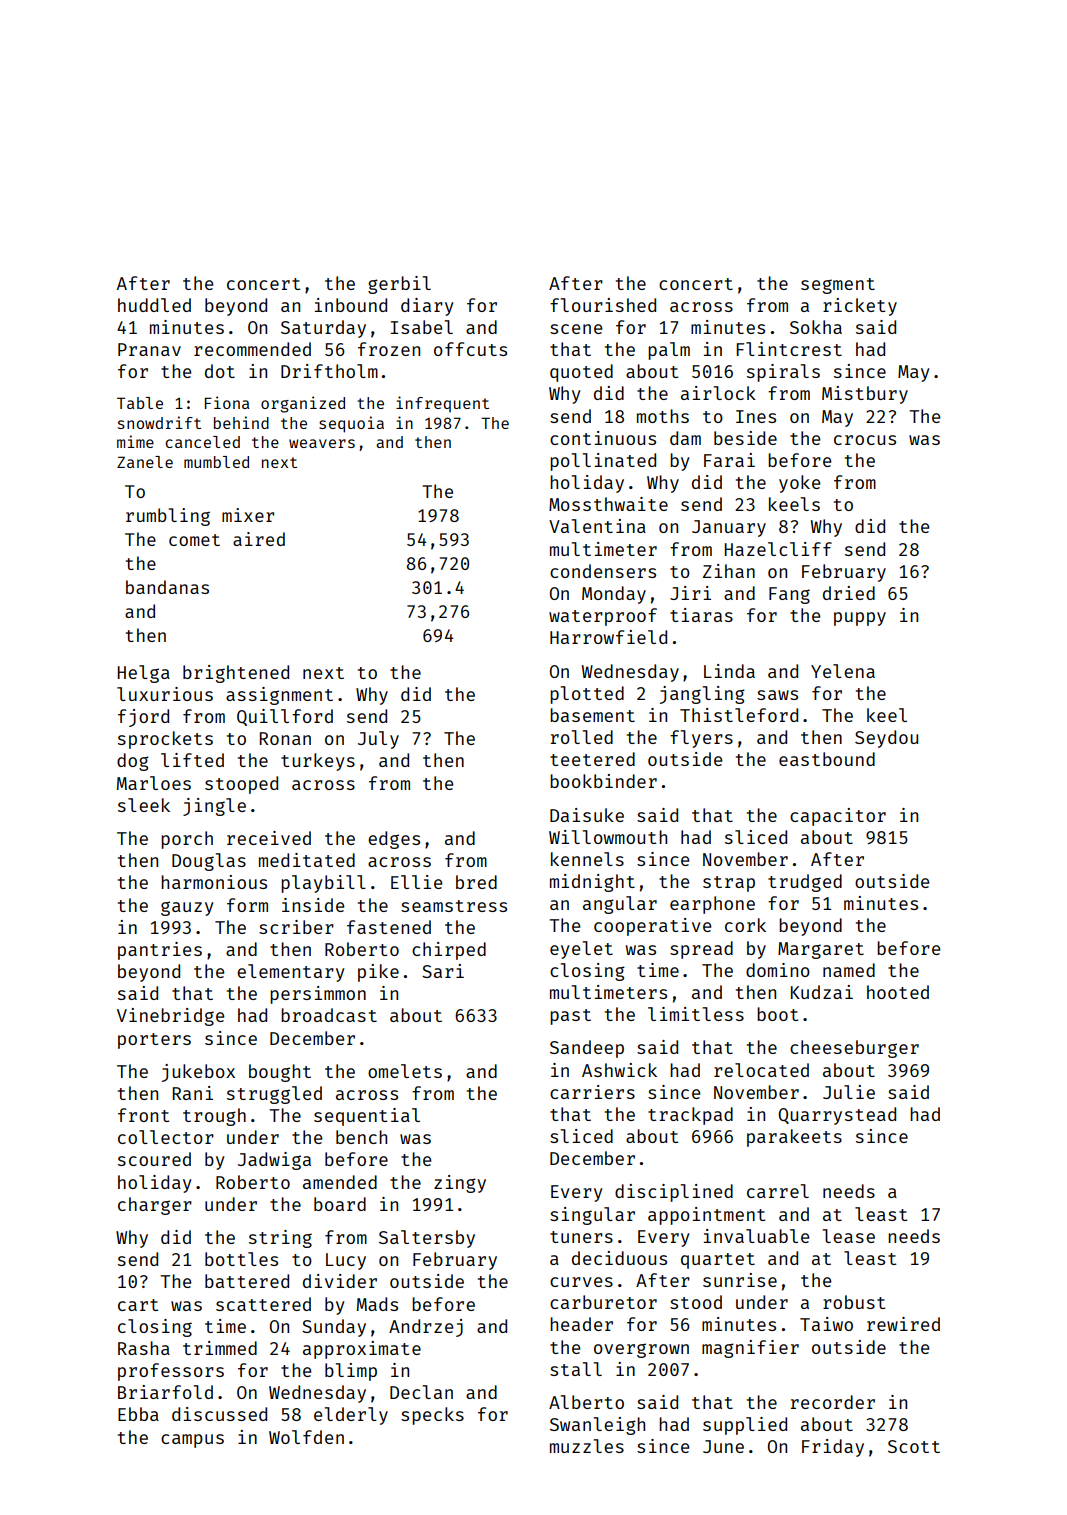 This page has height=1515, width=1067. Describe the element at coordinates (838, 286) in the page. I see `segment` at that location.
